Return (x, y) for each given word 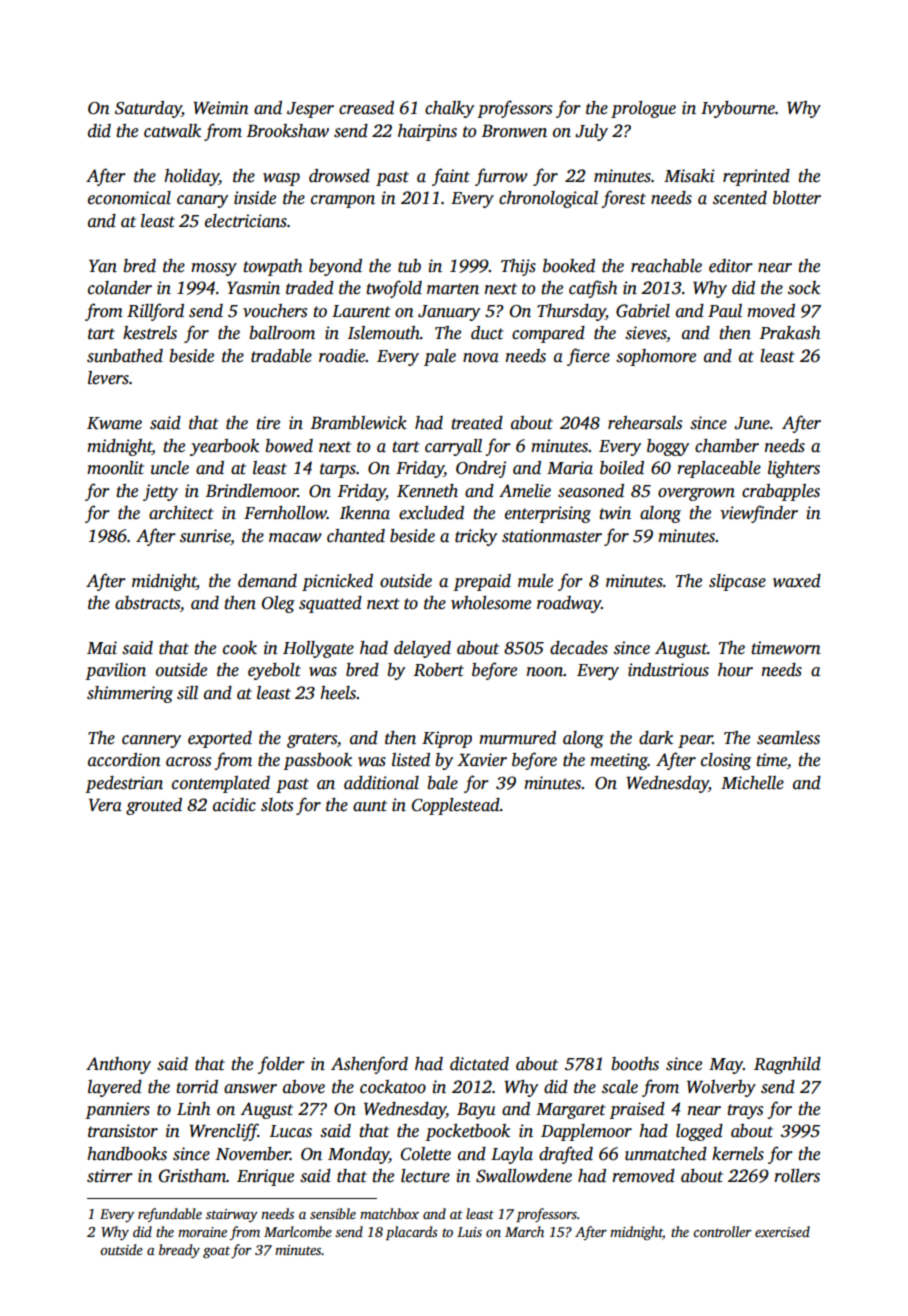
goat (216, 1252)
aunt (370, 806)
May (726, 1066)
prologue (643, 109)
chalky (449, 109)
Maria (570, 468)
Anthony (118, 1065)
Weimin (221, 108)
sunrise (205, 536)
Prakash (789, 333)
